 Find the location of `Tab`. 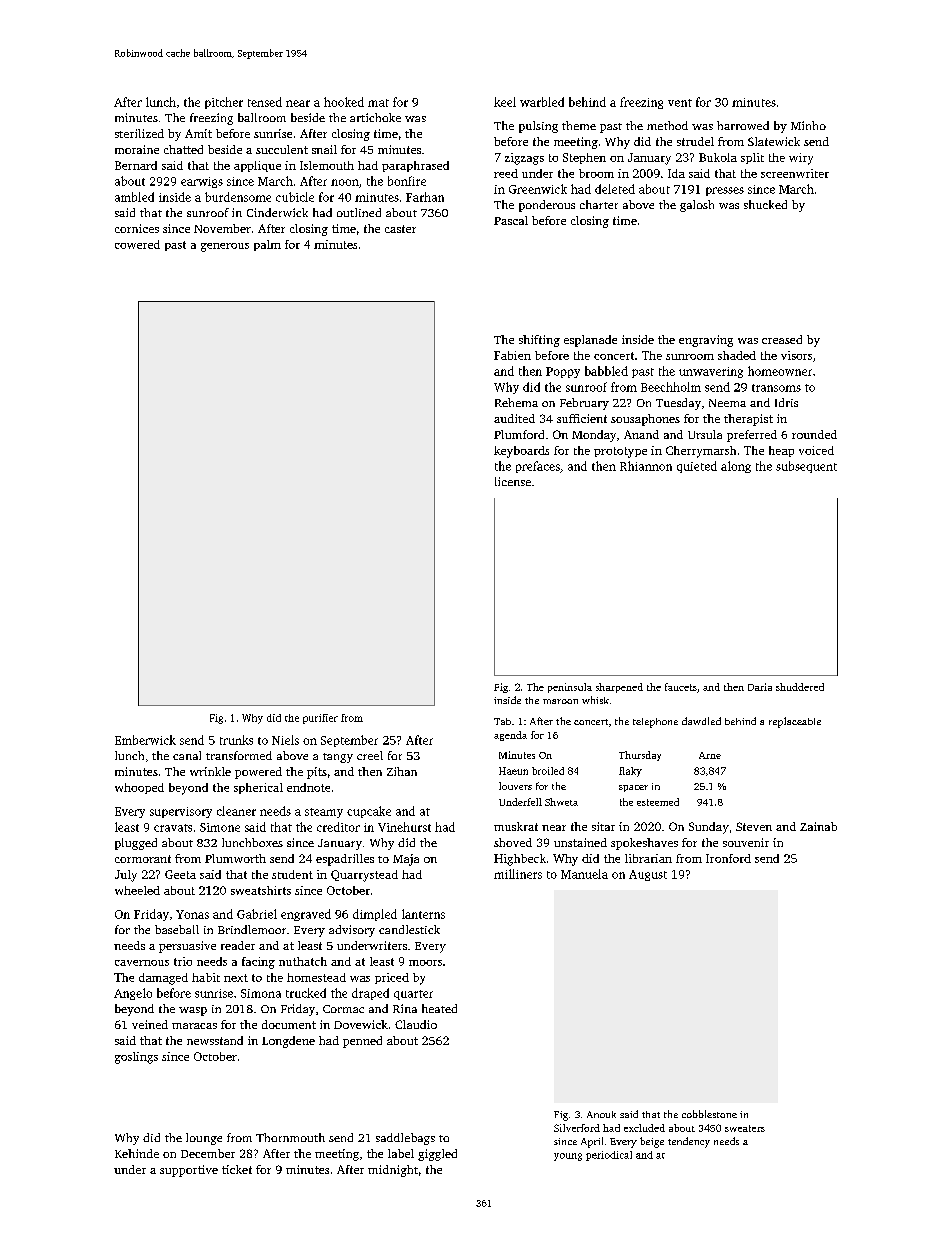

Tab is located at coordinates (502, 721).
